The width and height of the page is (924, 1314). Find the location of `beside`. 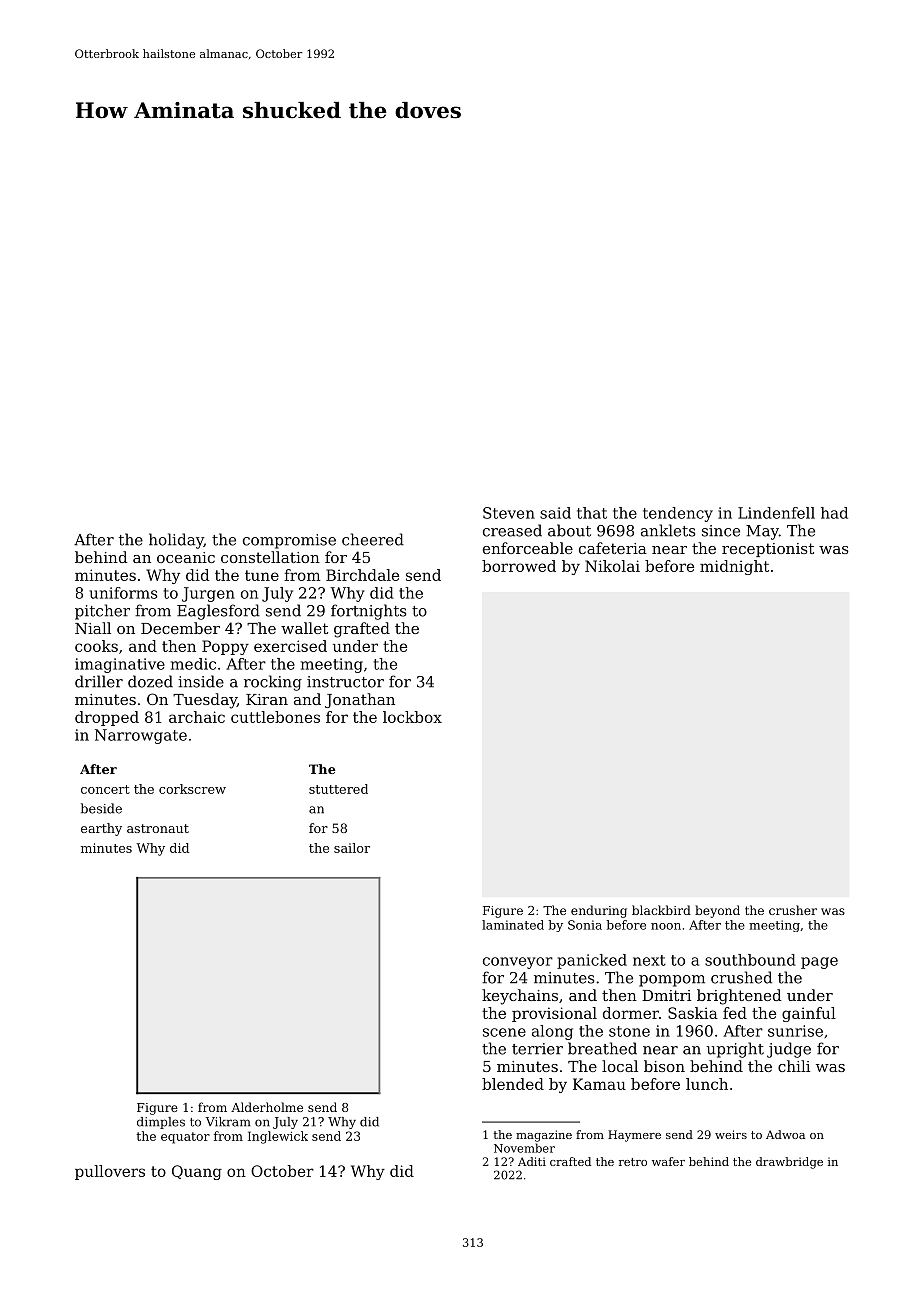

beside is located at coordinates (101, 808).
